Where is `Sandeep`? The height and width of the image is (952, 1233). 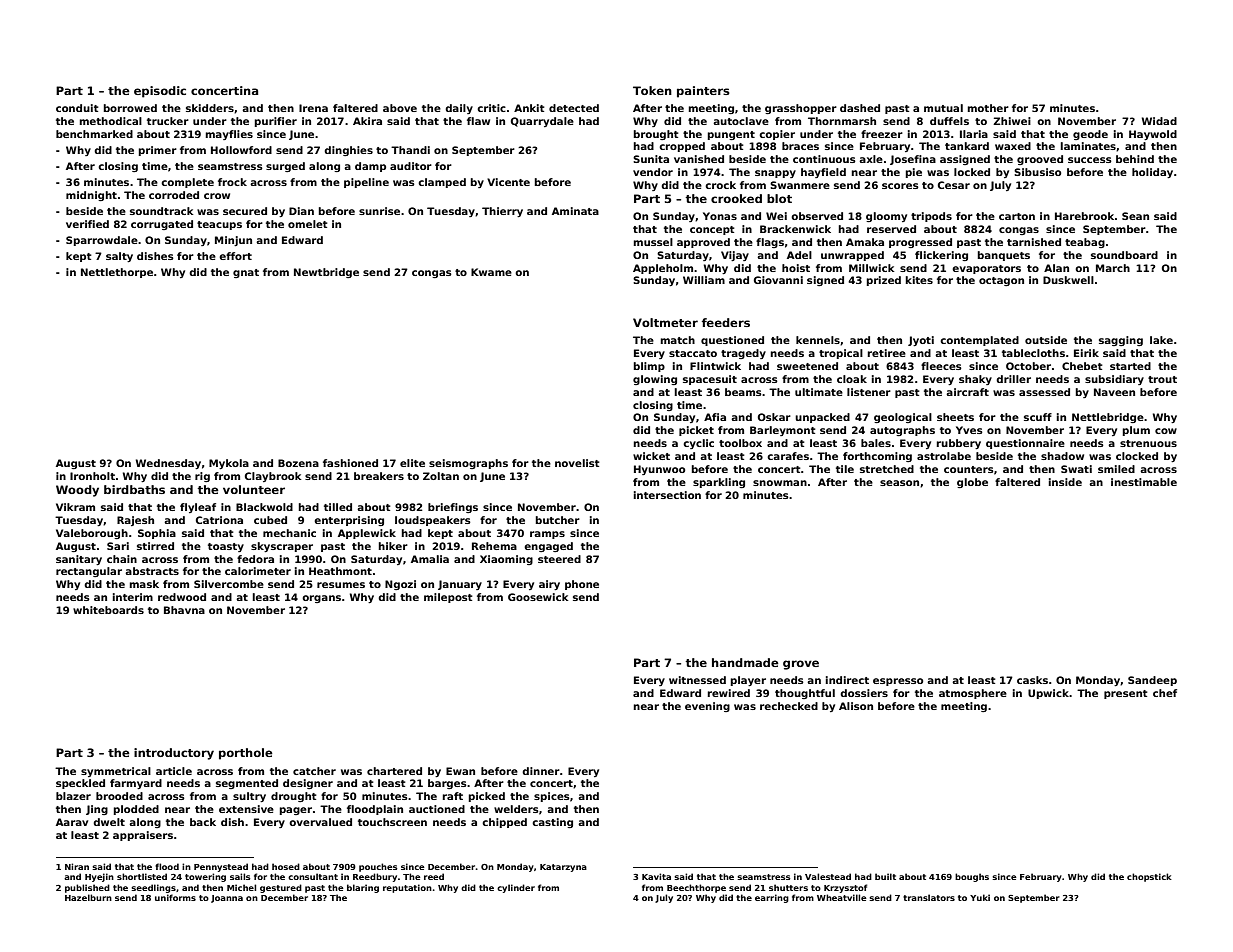 Sandeep is located at coordinates (1152, 681).
